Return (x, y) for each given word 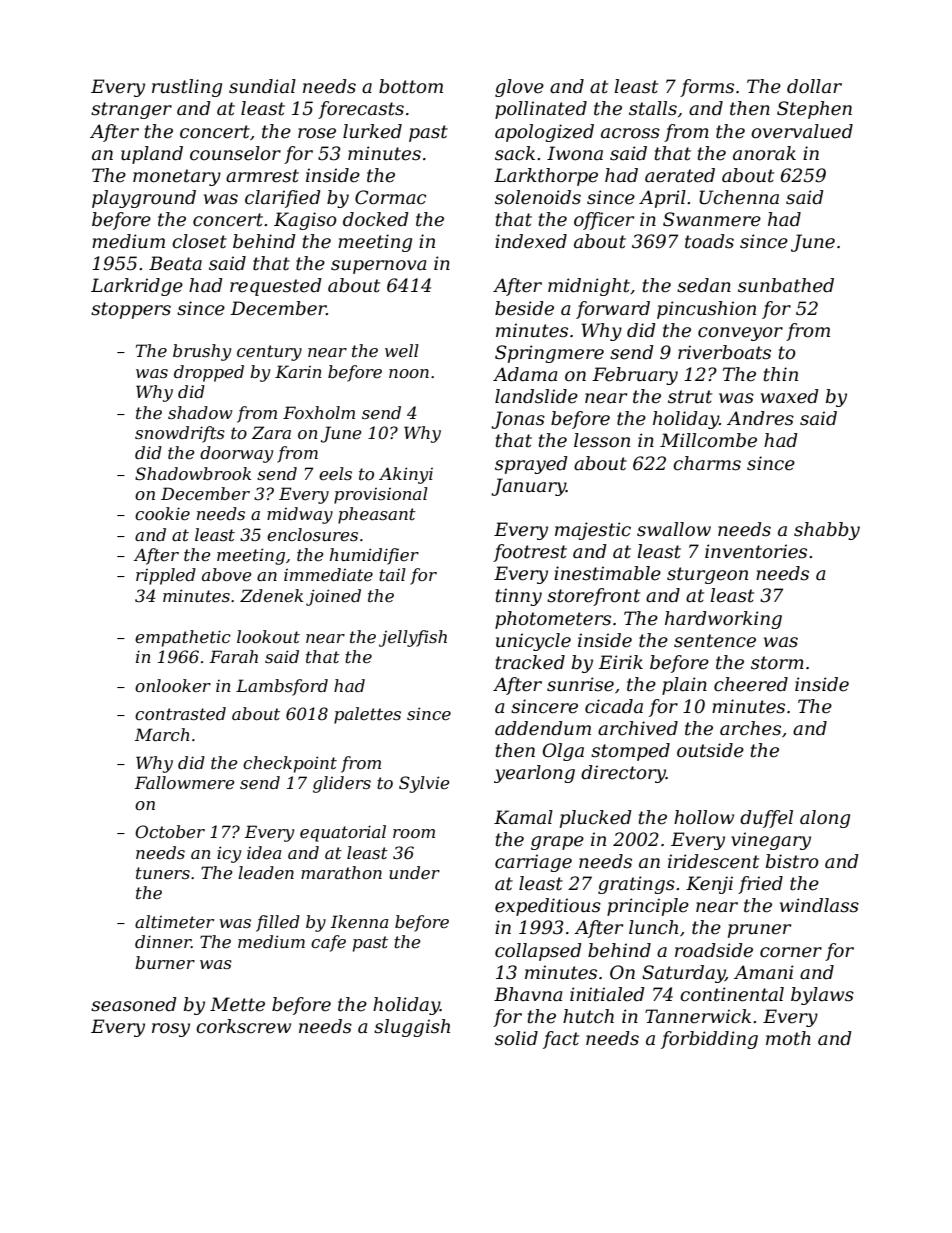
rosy (171, 1030)
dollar (814, 86)
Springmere (549, 354)
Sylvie (424, 784)
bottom (411, 86)
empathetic (183, 638)
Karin (298, 371)
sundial (262, 86)
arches (750, 728)
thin (780, 374)
